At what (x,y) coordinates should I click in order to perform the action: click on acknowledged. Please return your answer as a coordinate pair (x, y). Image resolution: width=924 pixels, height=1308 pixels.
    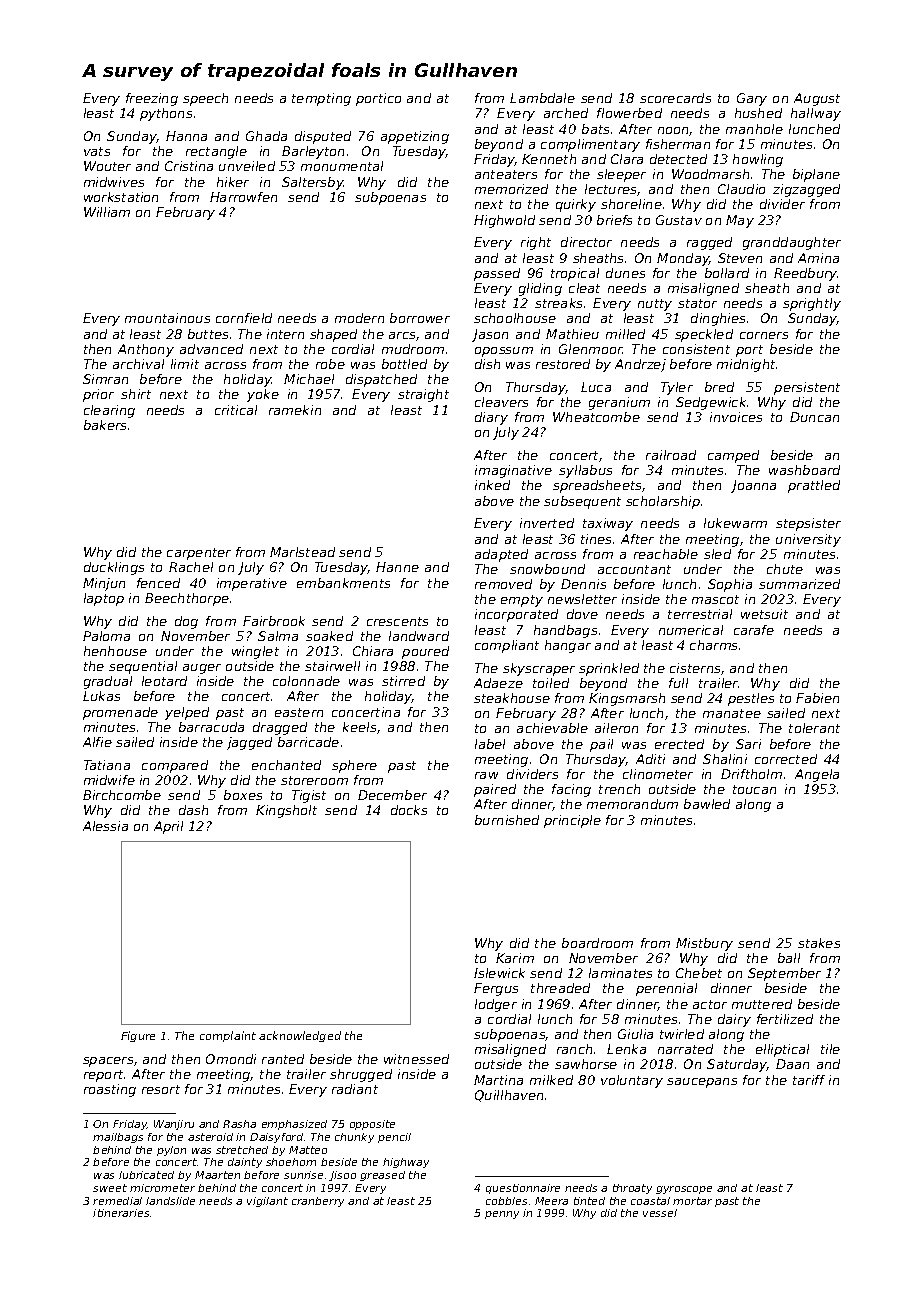
    Looking at the image, I should click on (300, 1036).
